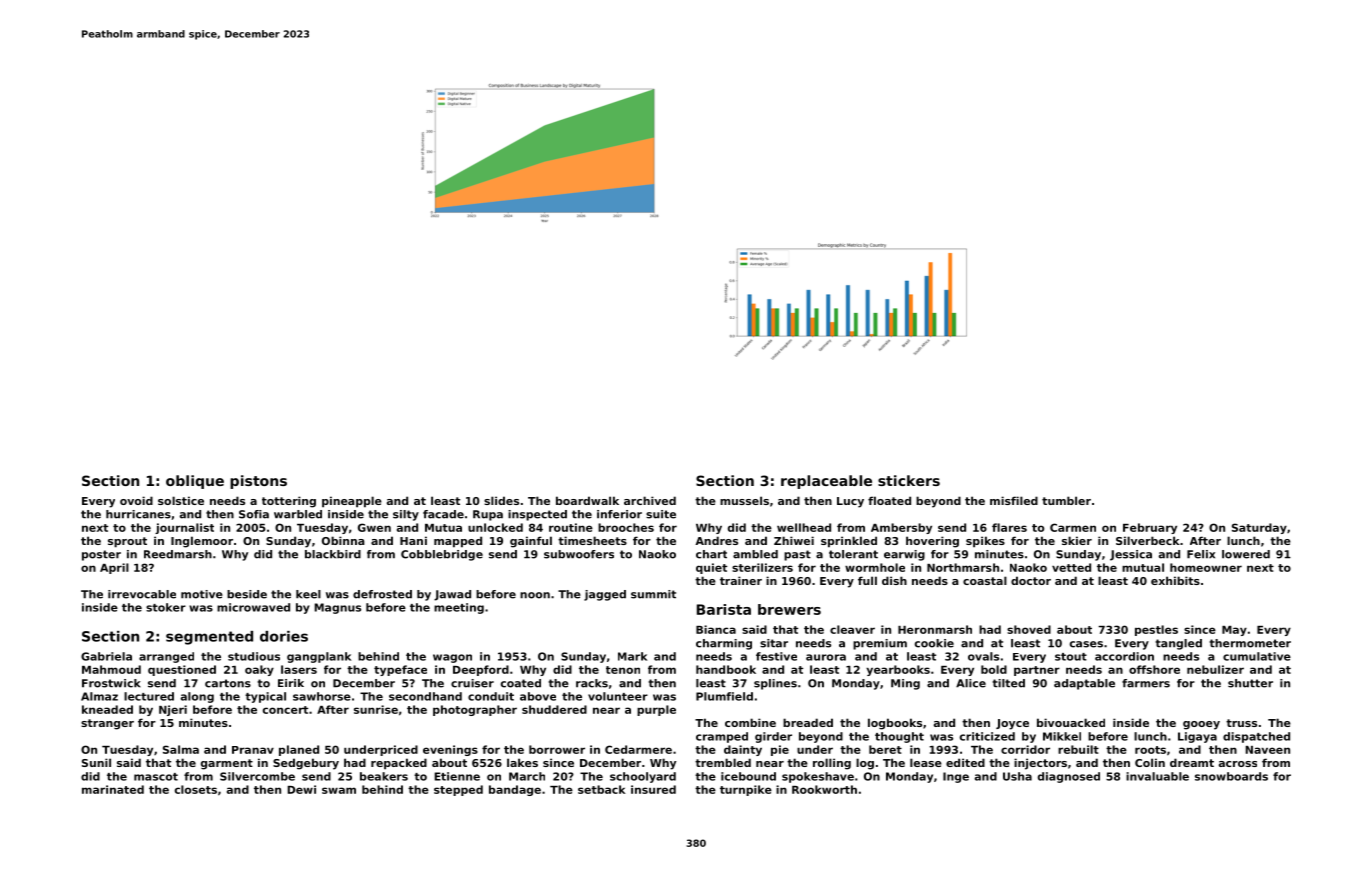 The height and width of the document is (887, 1372). What do you see at coordinates (138, 514) in the document?
I see `hurricanes` at bounding box center [138, 514].
